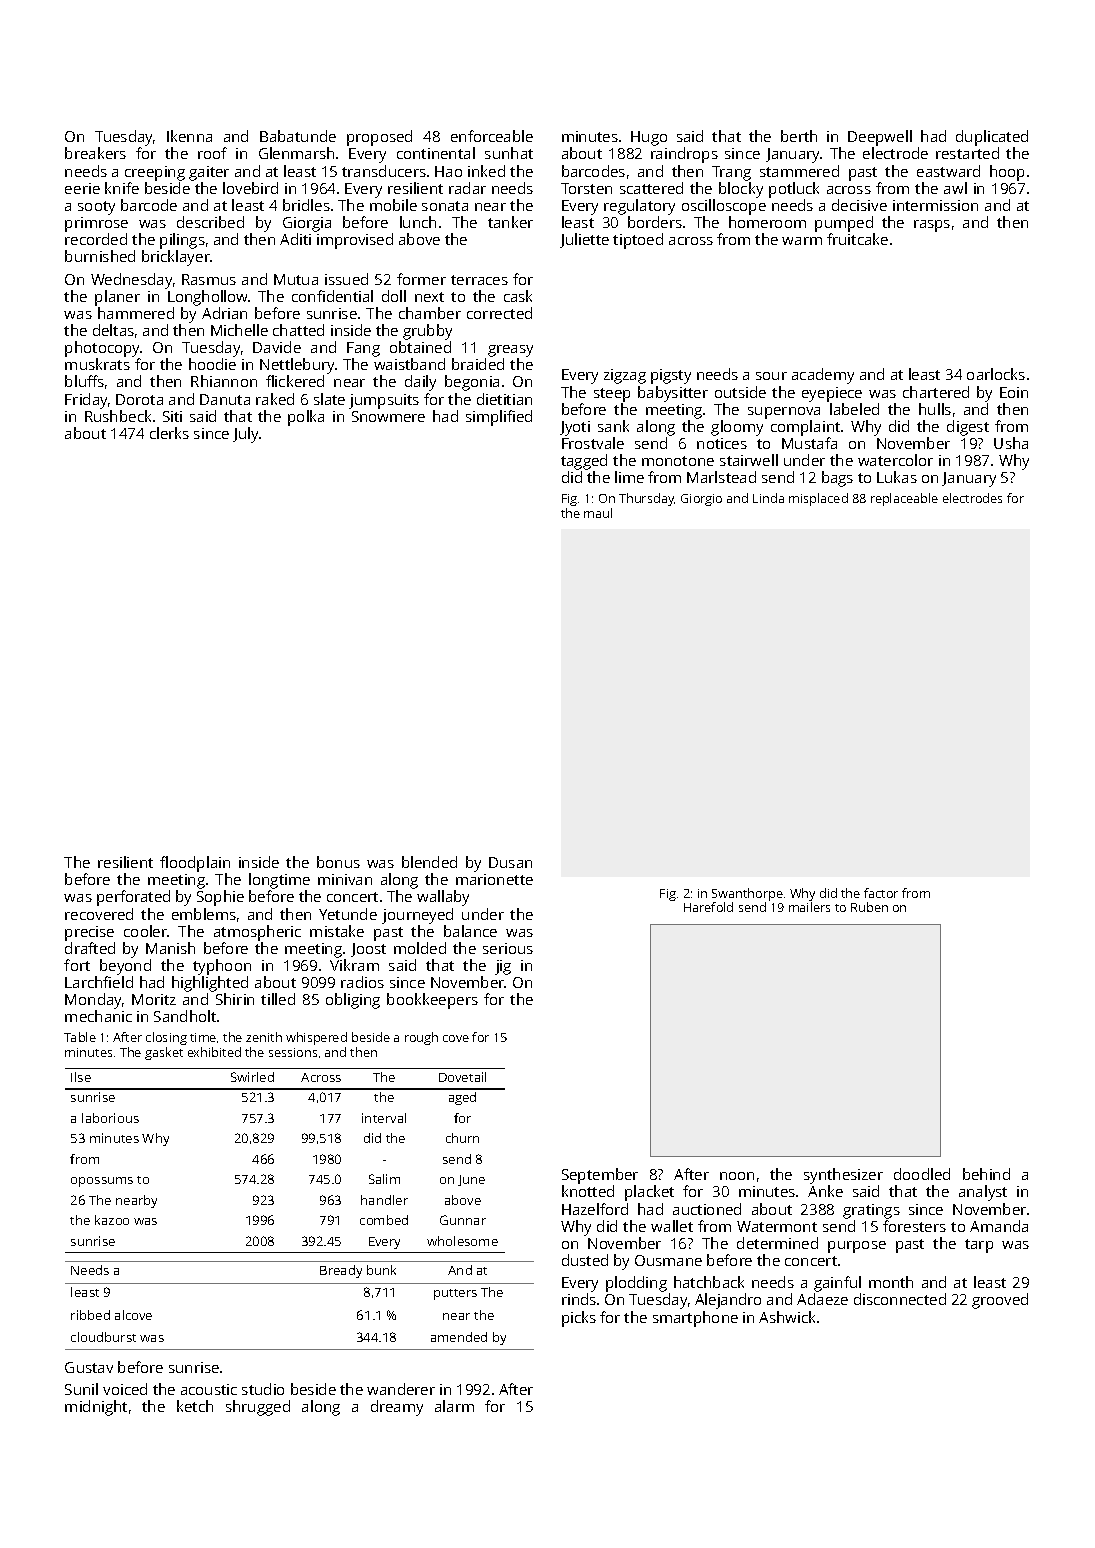 The height and width of the screenshot is (1548, 1095). What do you see at coordinates (133, 898) in the screenshot?
I see `perforated` at bounding box center [133, 898].
